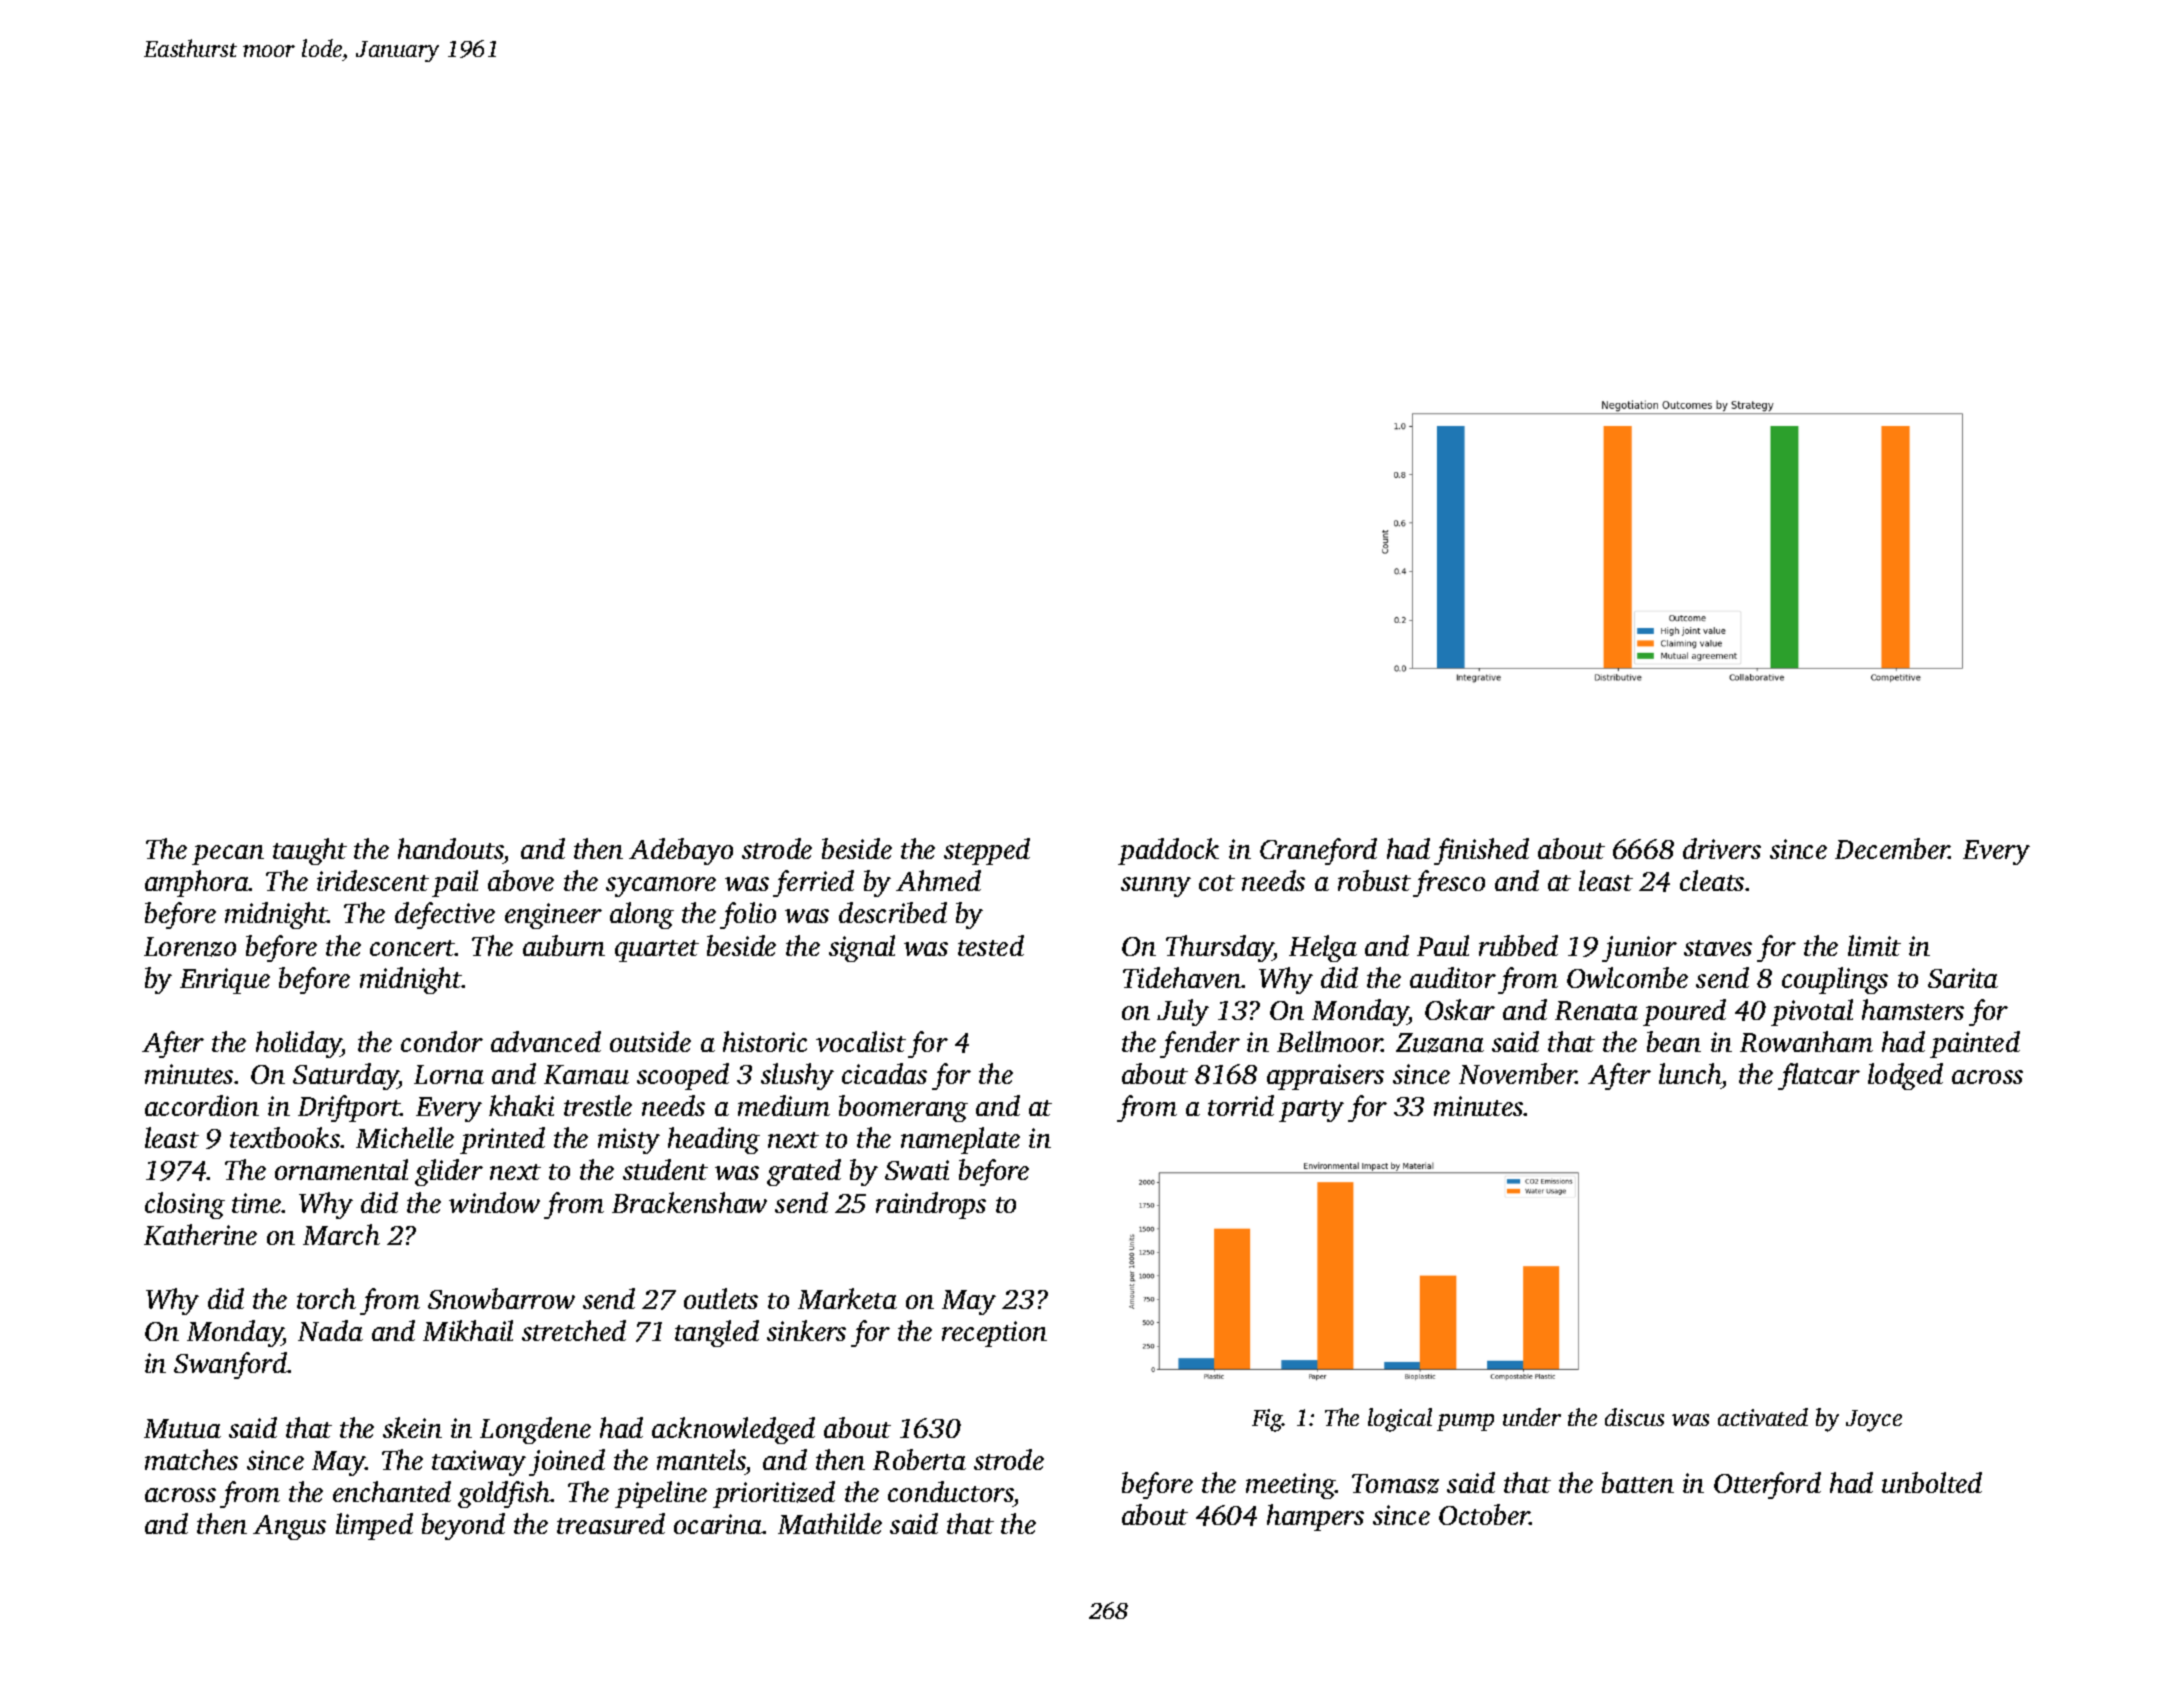 Image resolution: width=2178 pixels, height=1683 pixels. Describe the element at coordinates (806, 1330) in the image. I see `sinkers` at that location.
